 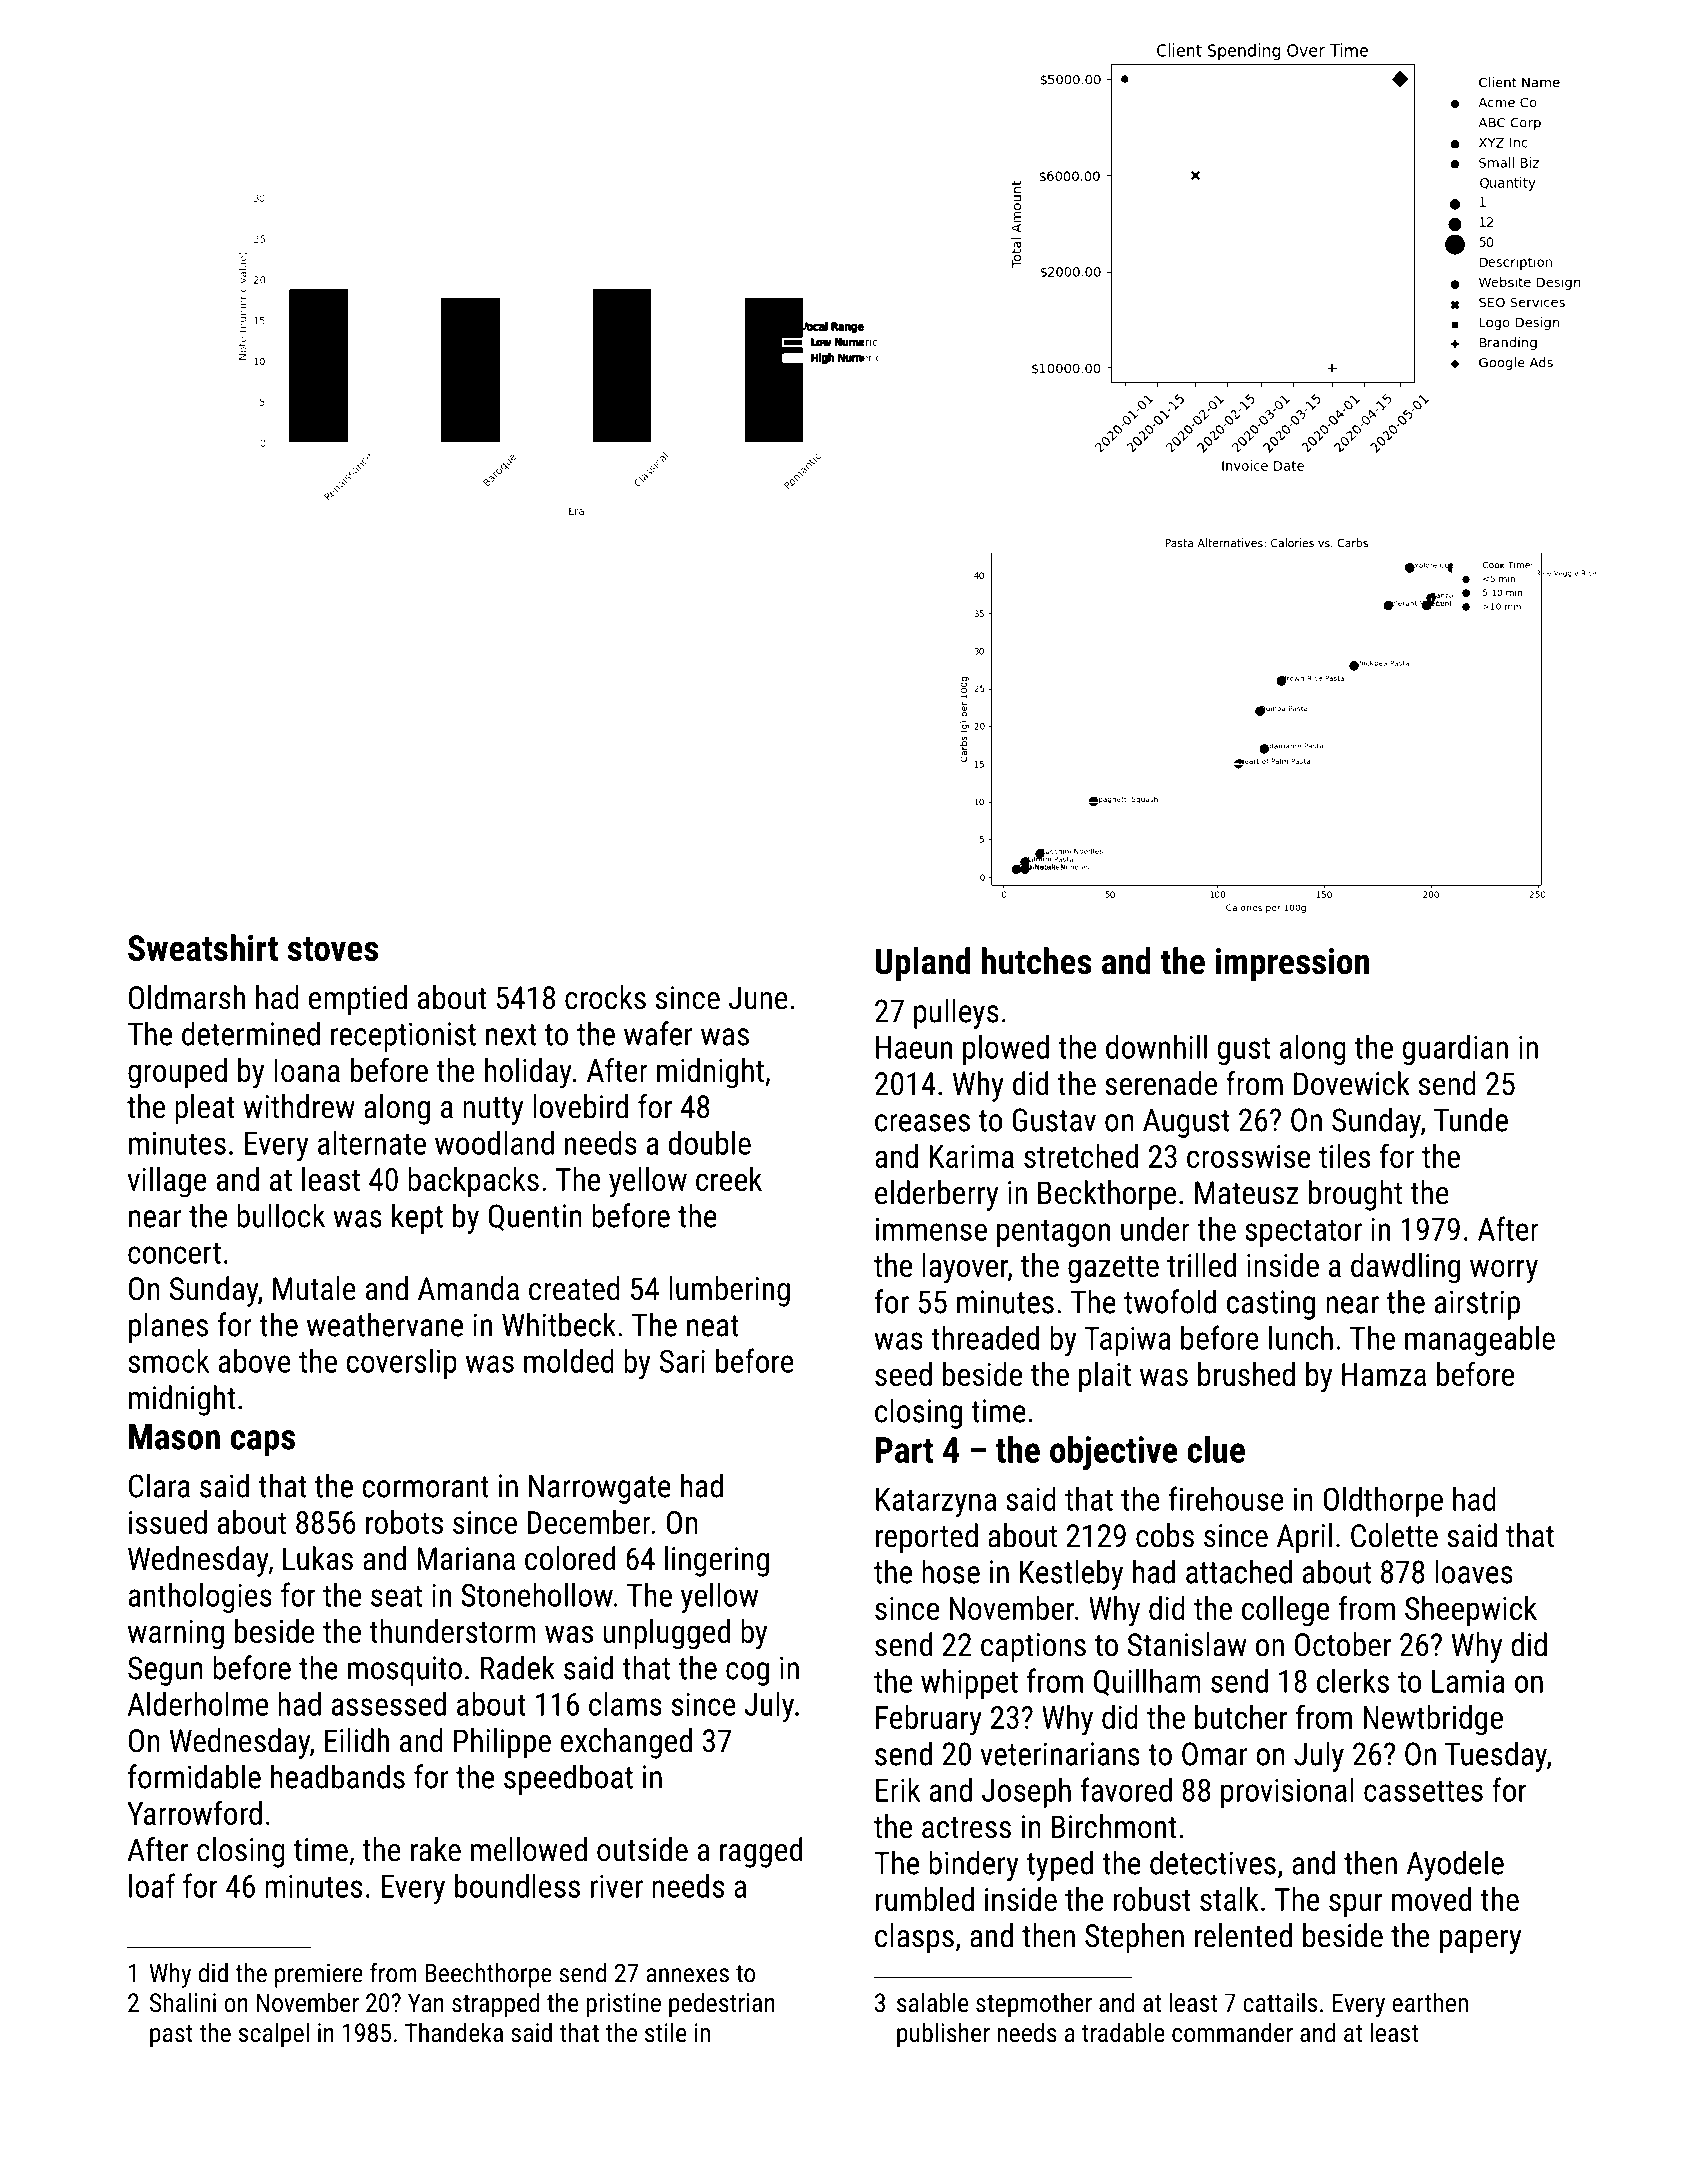 What do you see at coordinates (658, 1033) in the screenshot?
I see `wafer` at bounding box center [658, 1033].
